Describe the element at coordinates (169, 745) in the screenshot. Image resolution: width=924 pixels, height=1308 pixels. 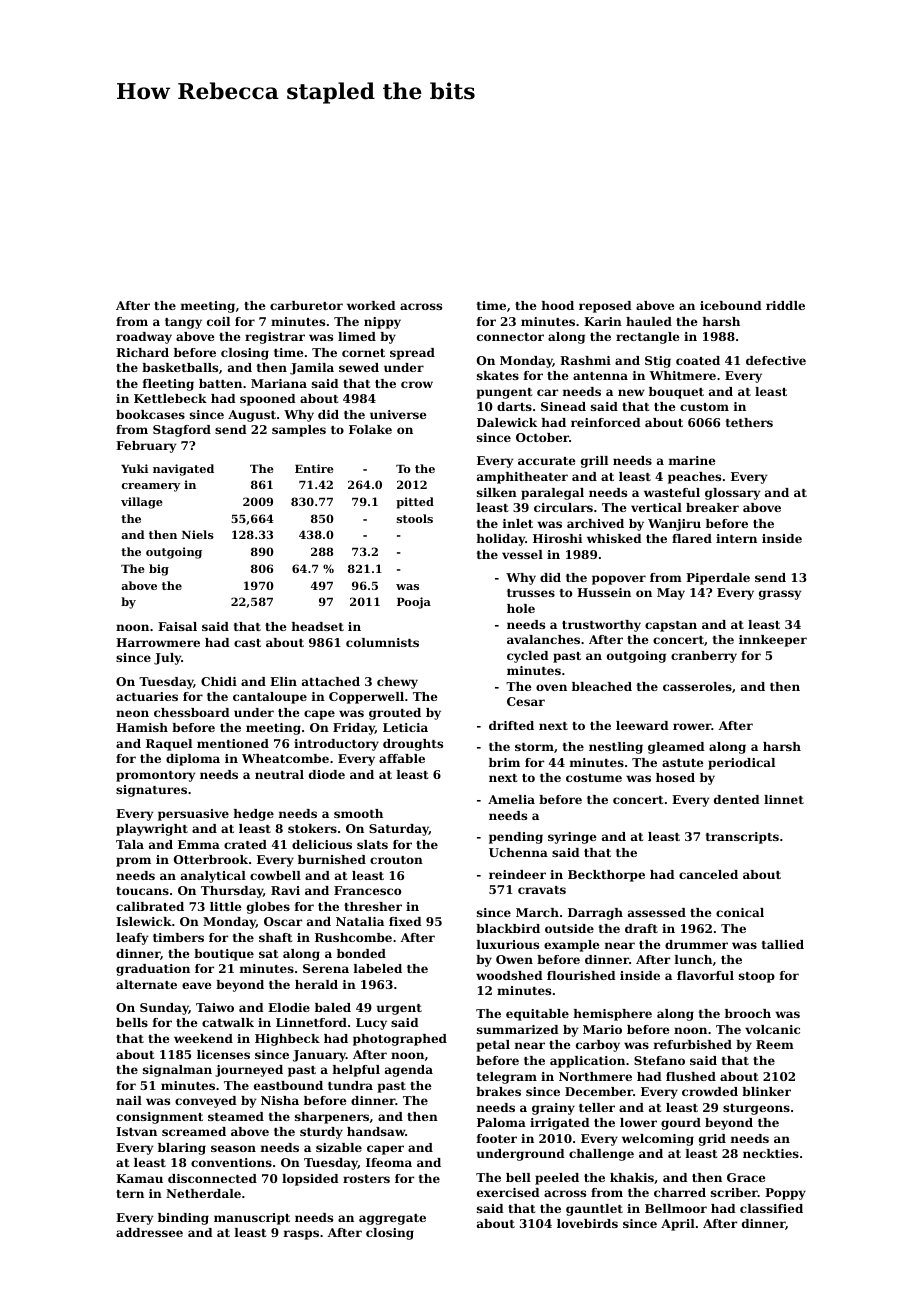
I see `Raquel` at that location.
